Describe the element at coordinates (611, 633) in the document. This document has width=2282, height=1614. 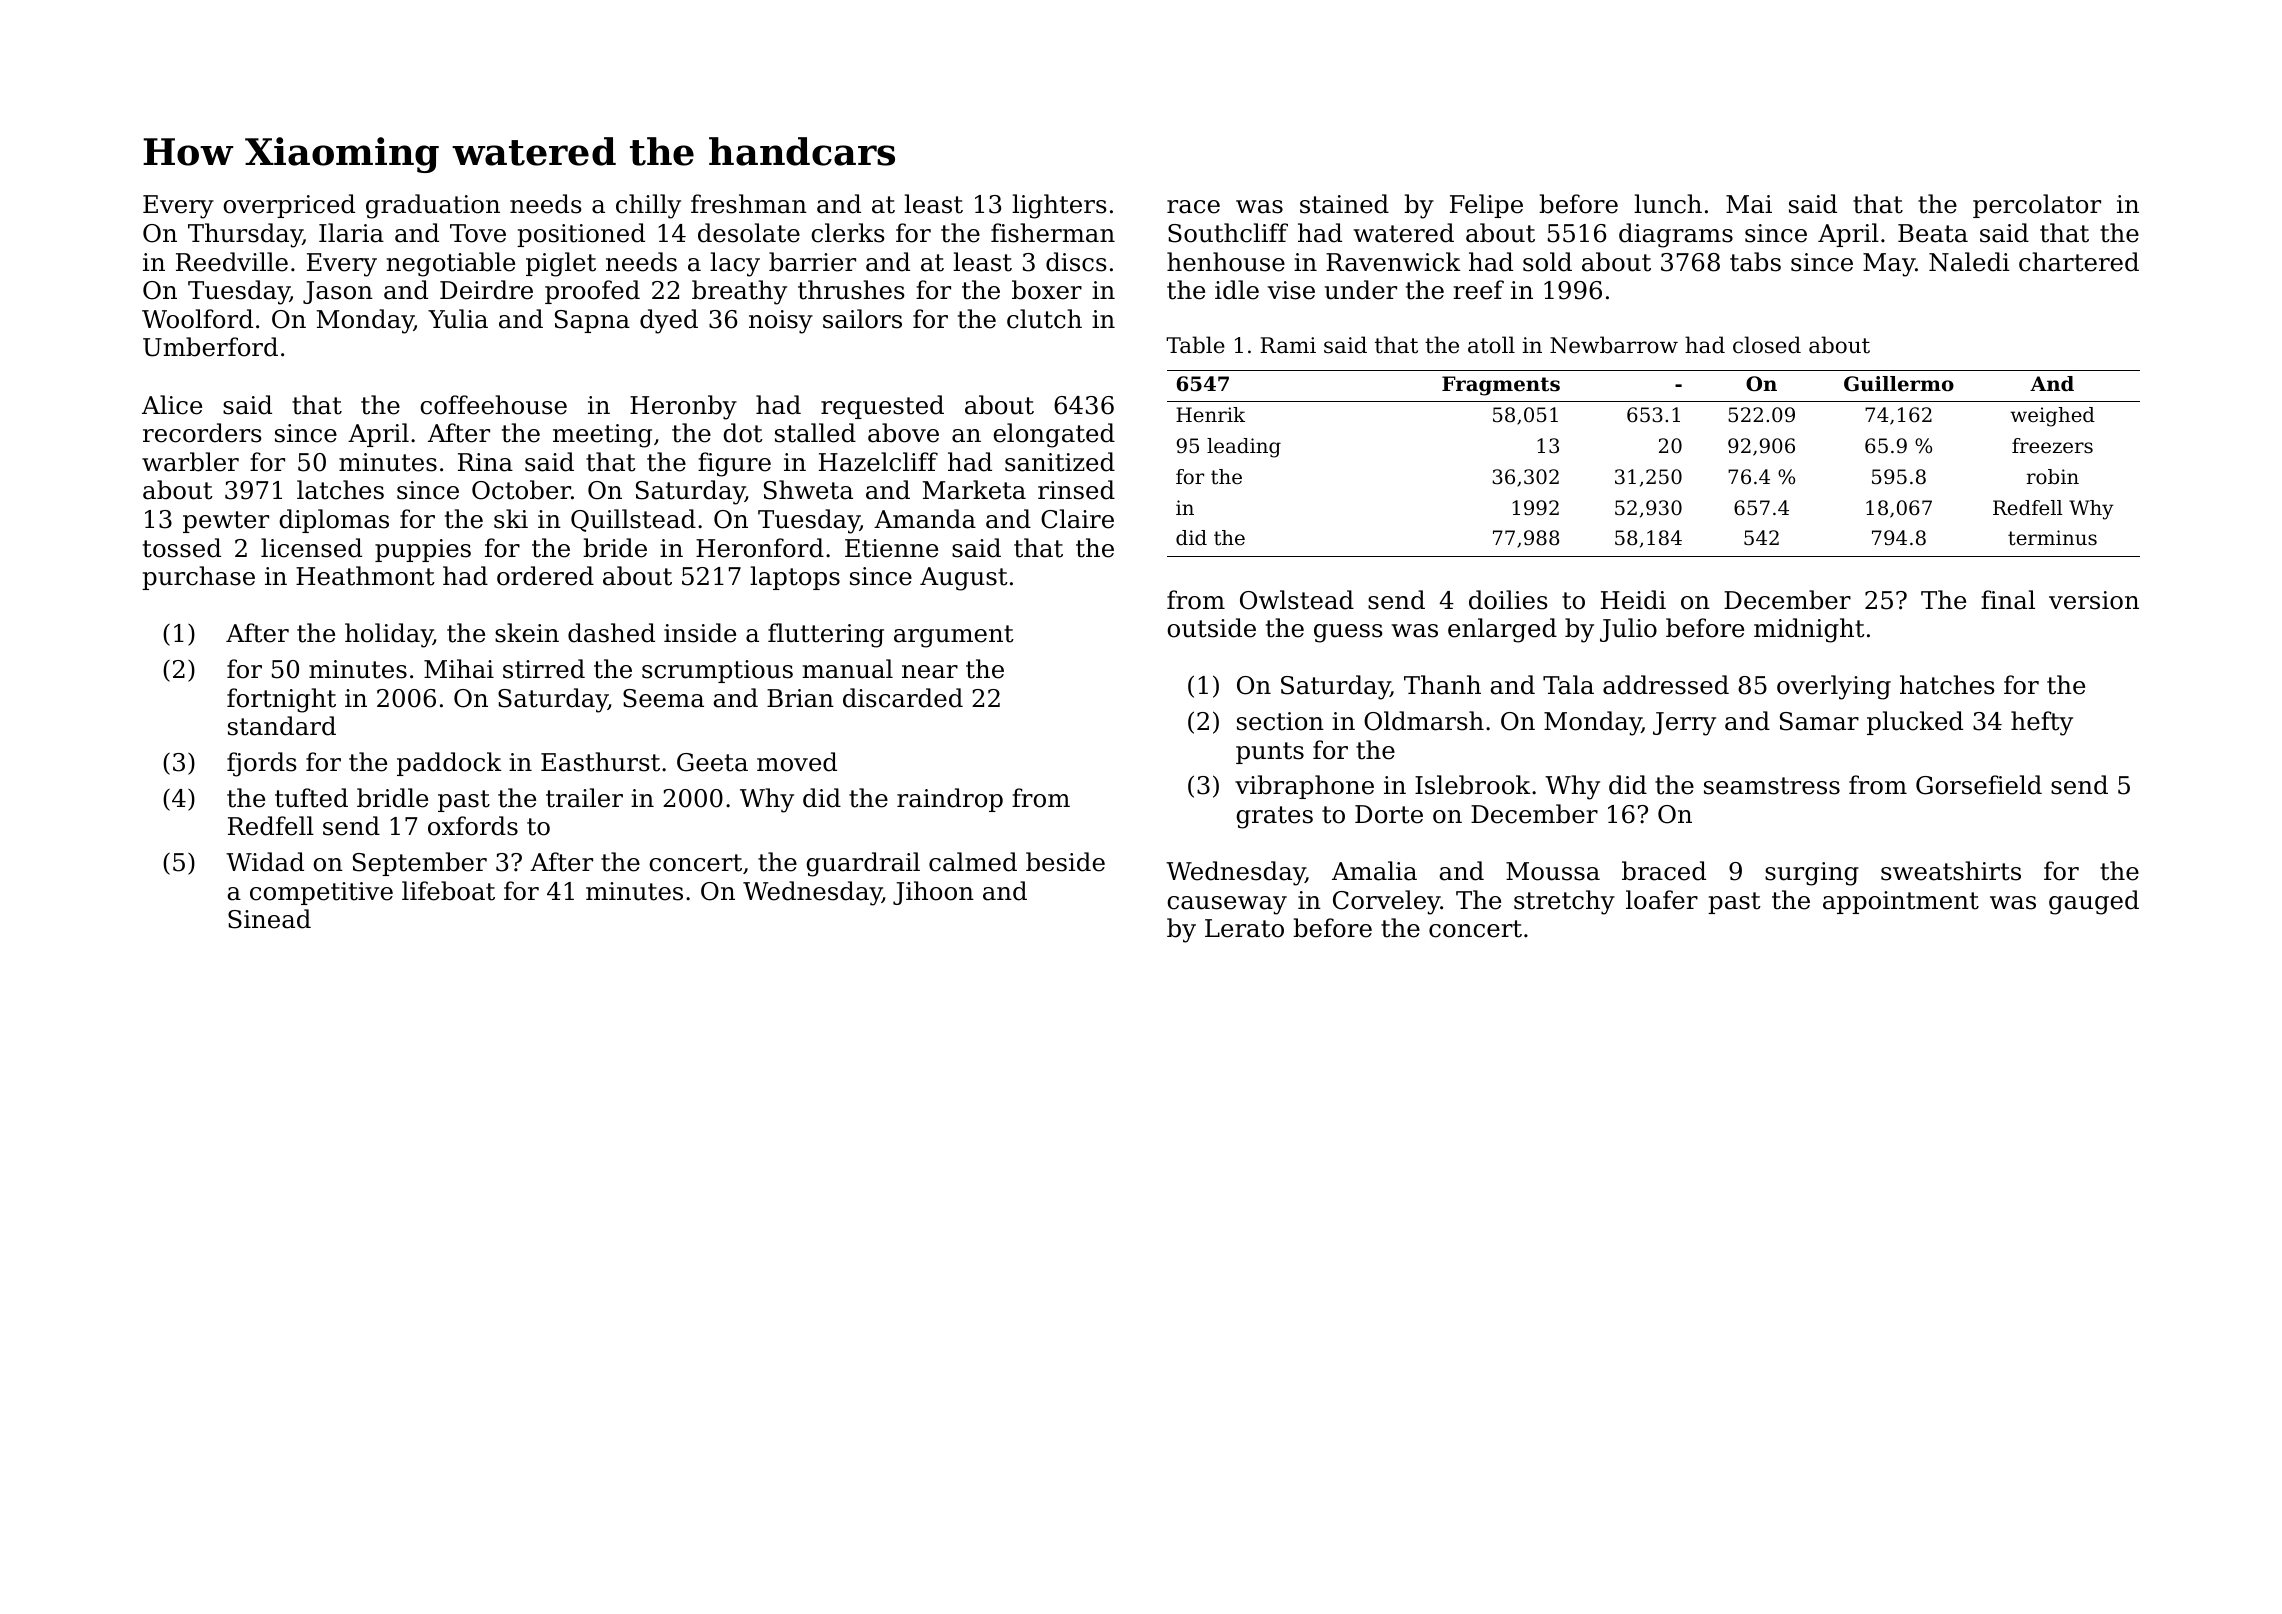
I see `dashed` at that location.
